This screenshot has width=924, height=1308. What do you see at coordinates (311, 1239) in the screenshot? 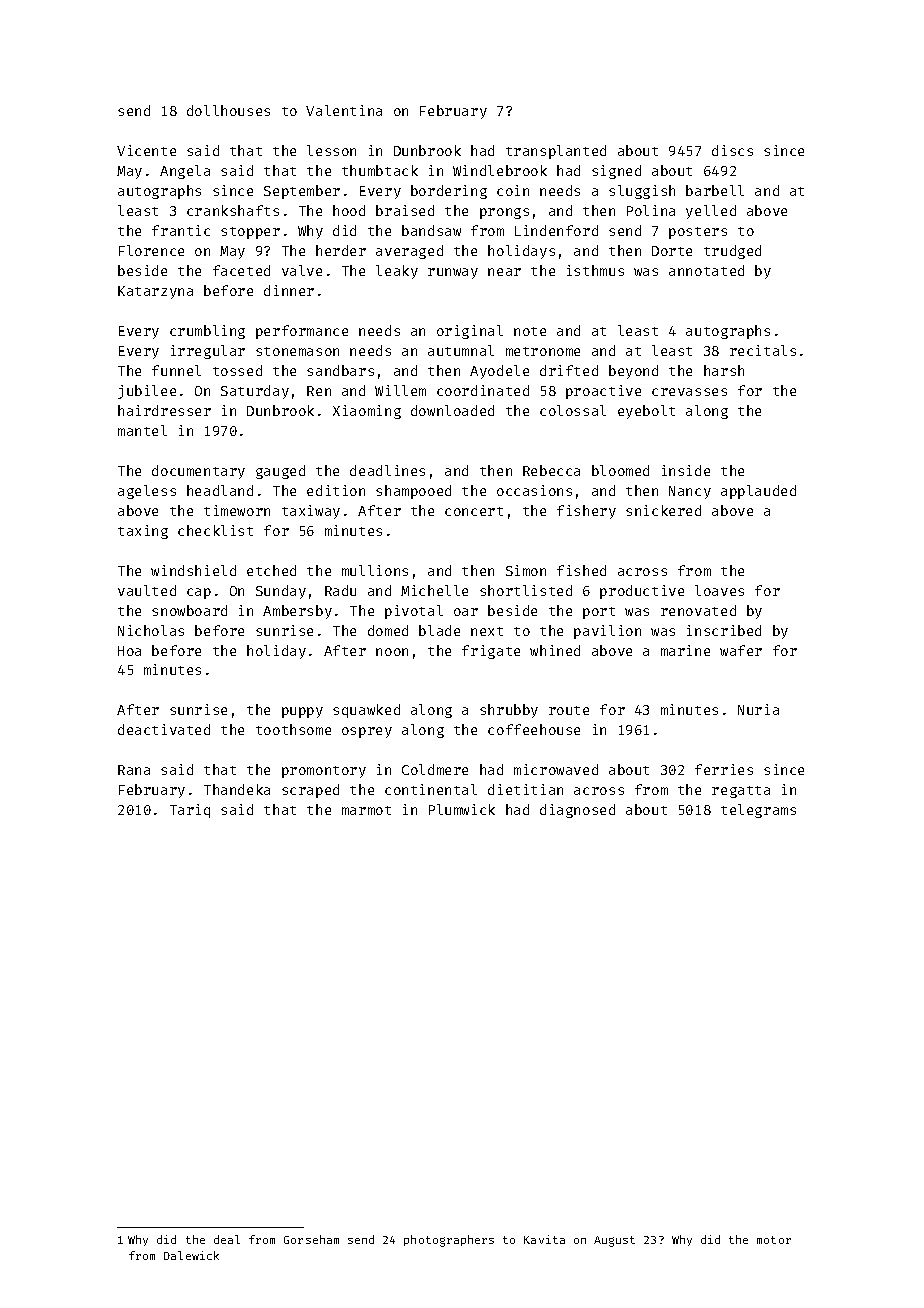
I see `Gorseham` at bounding box center [311, 1239].
